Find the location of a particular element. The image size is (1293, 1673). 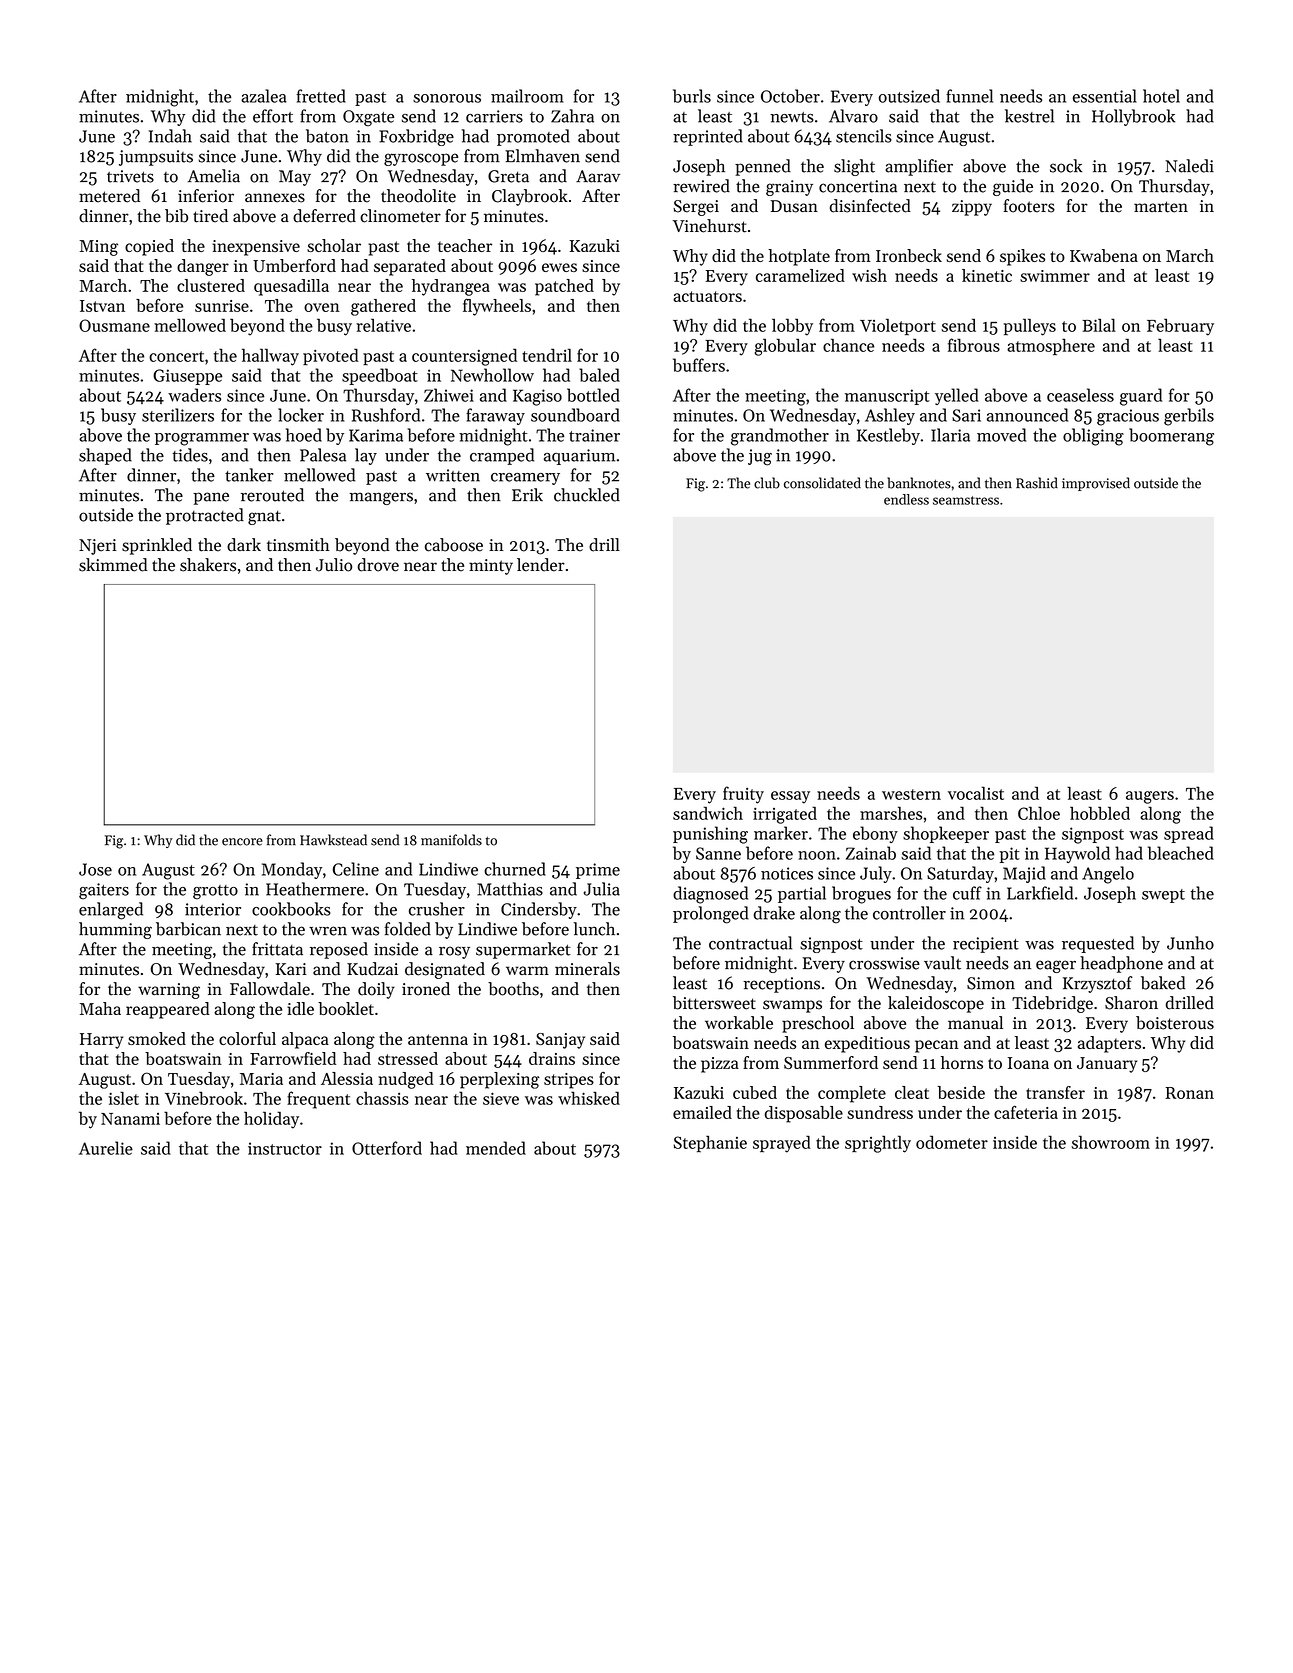

encore is located at coordinates (242, 842).
